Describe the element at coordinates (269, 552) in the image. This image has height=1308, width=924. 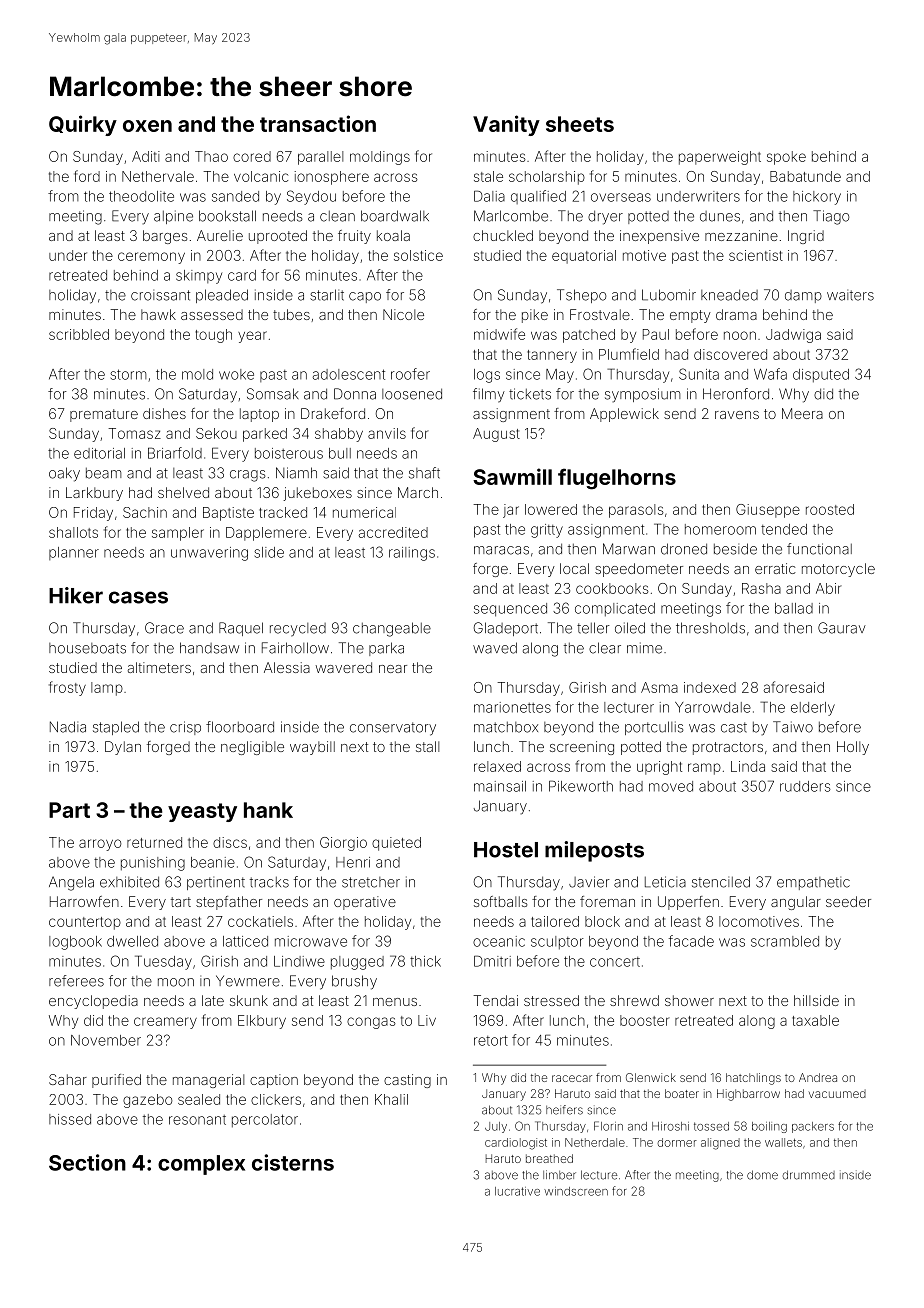
I see `slide` at that location.
